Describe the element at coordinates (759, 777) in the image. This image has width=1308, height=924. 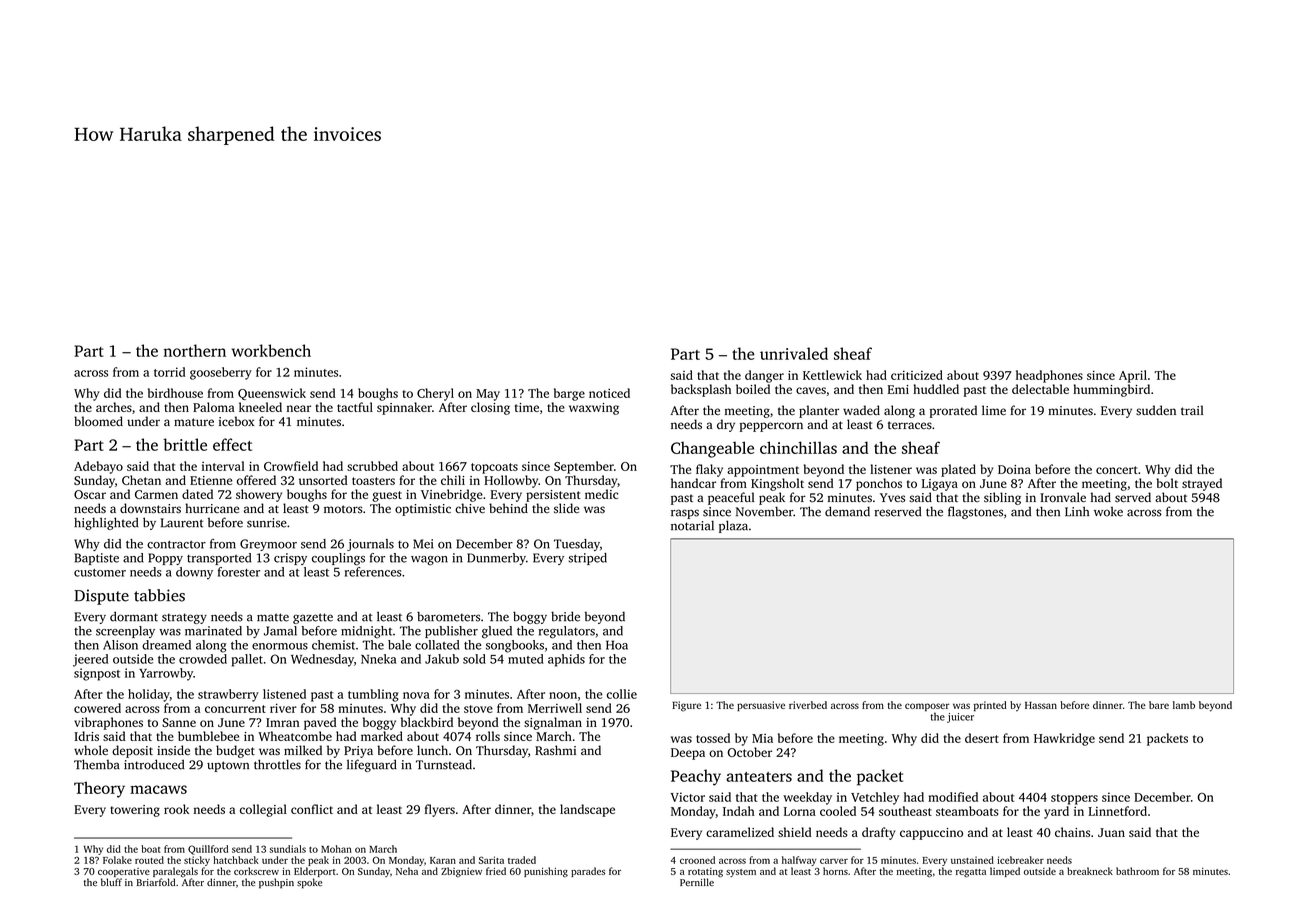
I see `anteaters` at that location.
